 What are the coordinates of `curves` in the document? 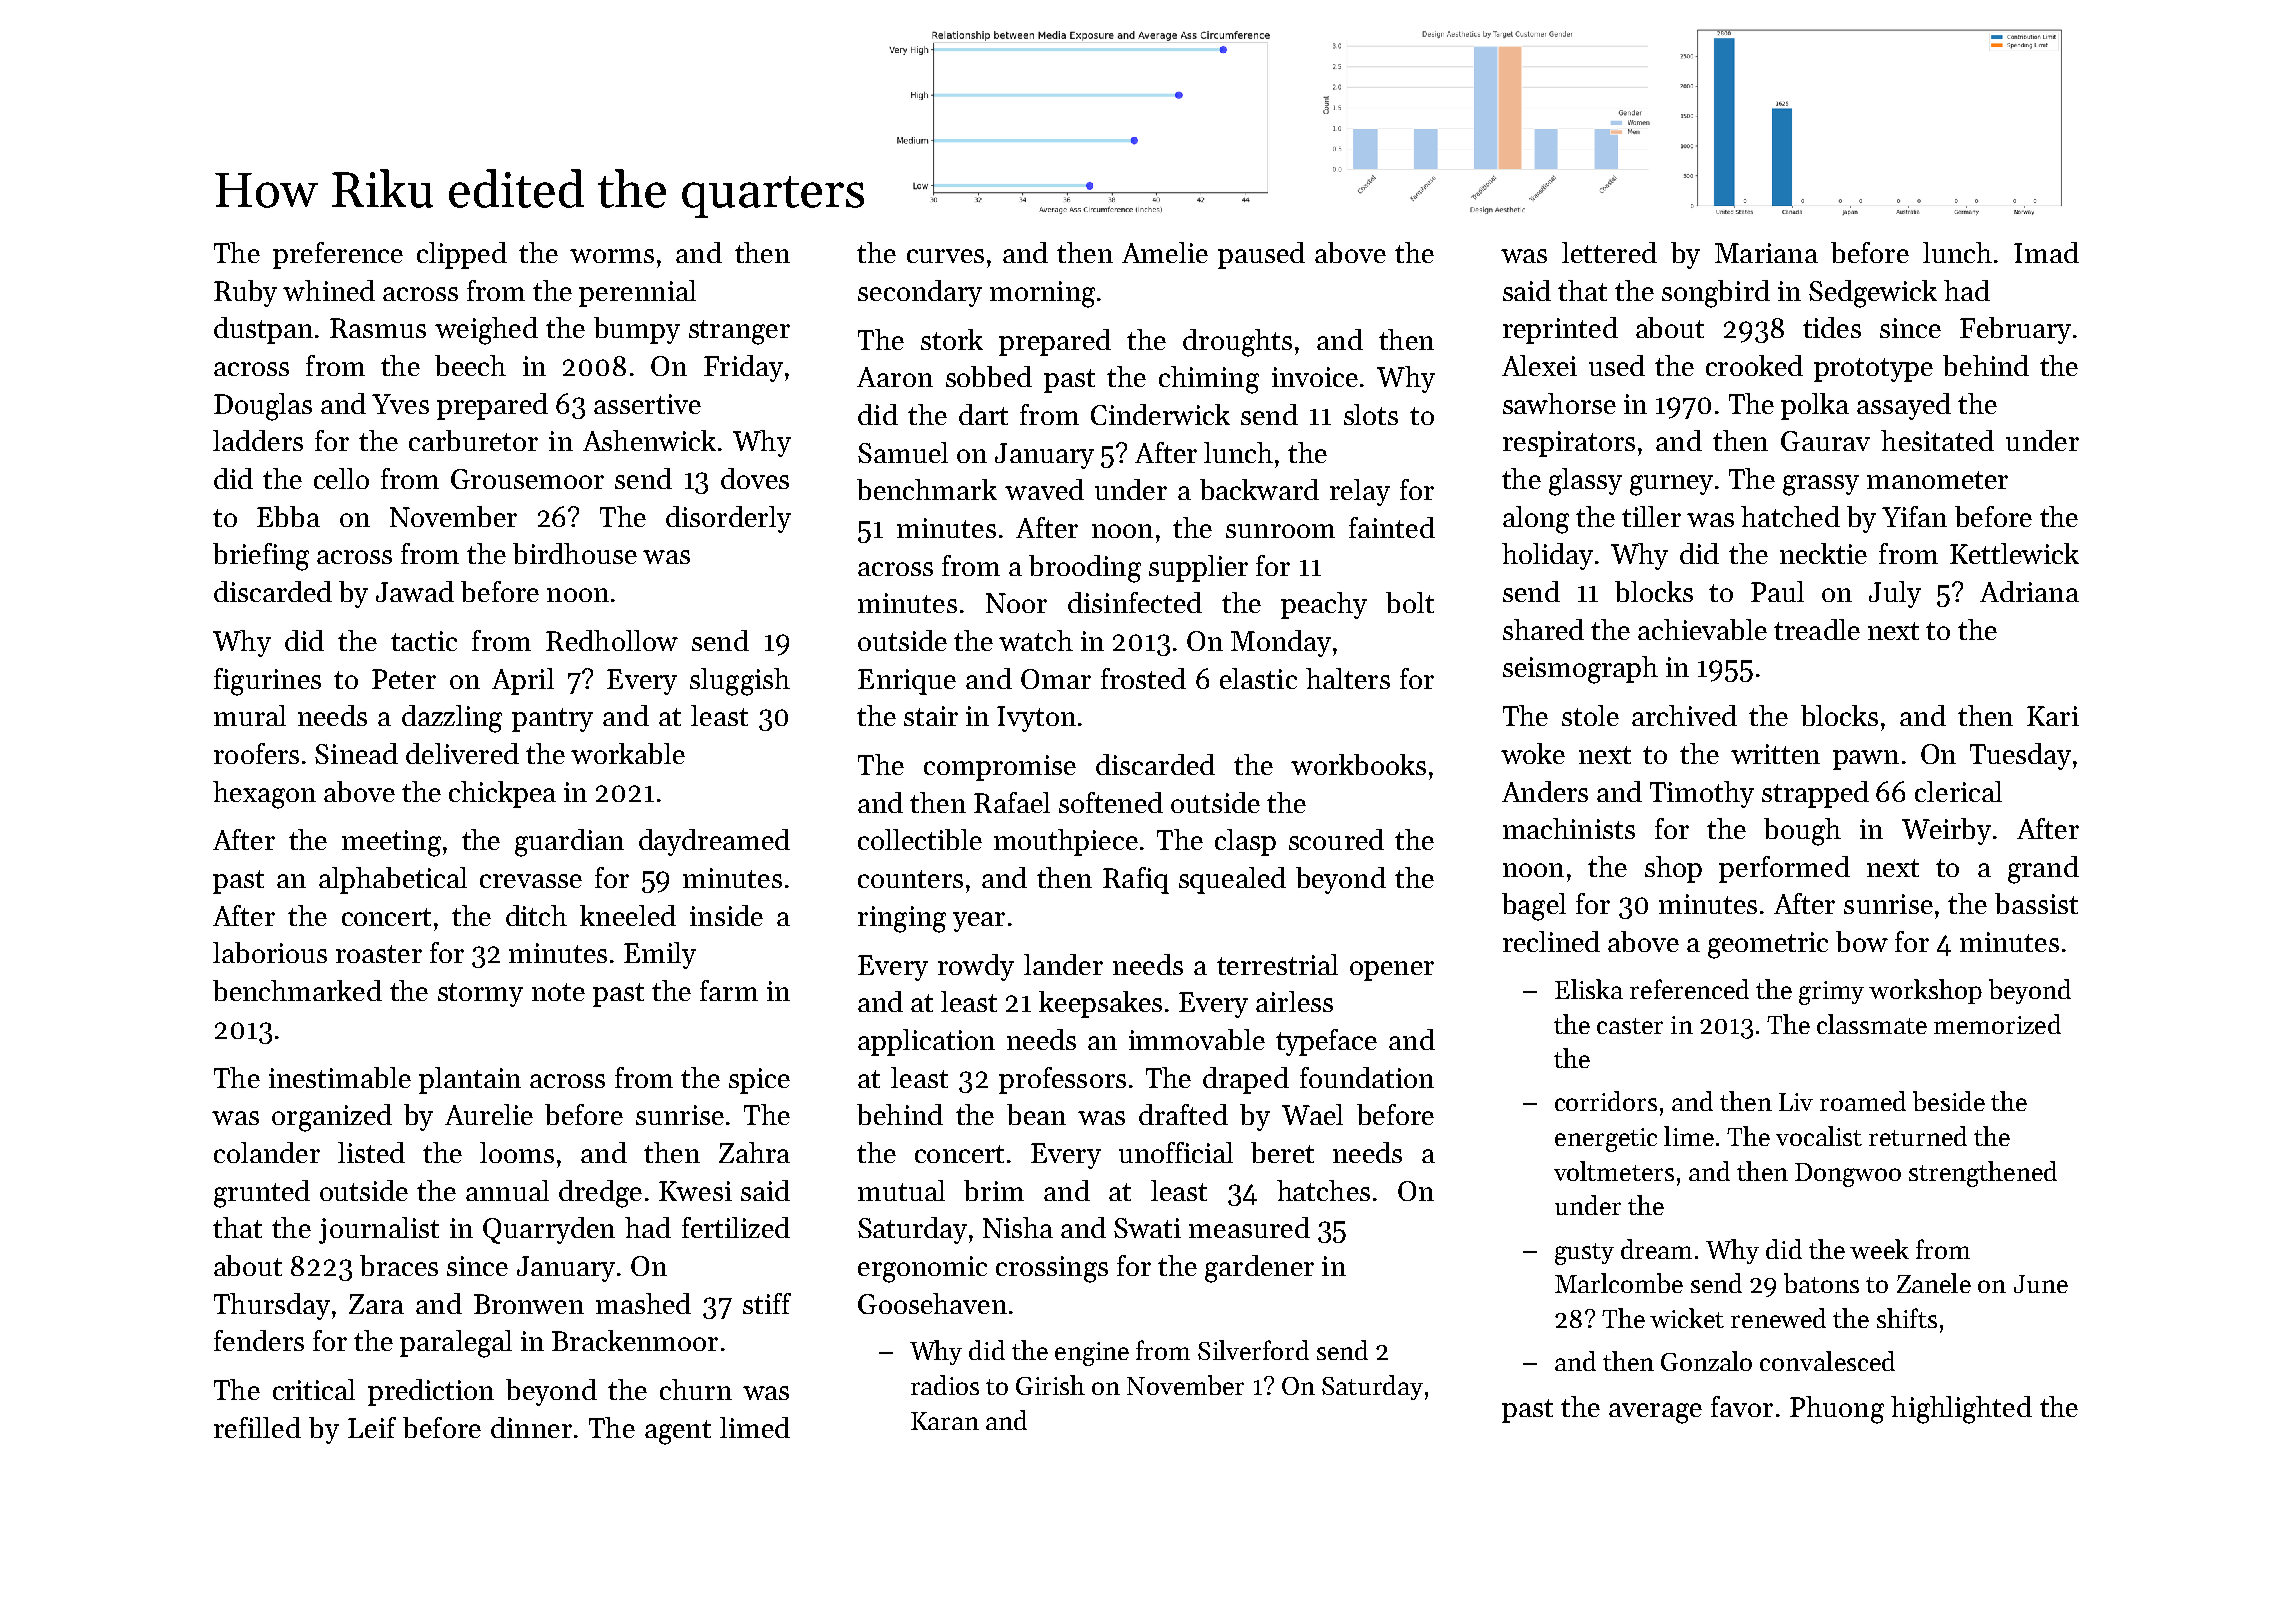 It's located at (945, 256).
